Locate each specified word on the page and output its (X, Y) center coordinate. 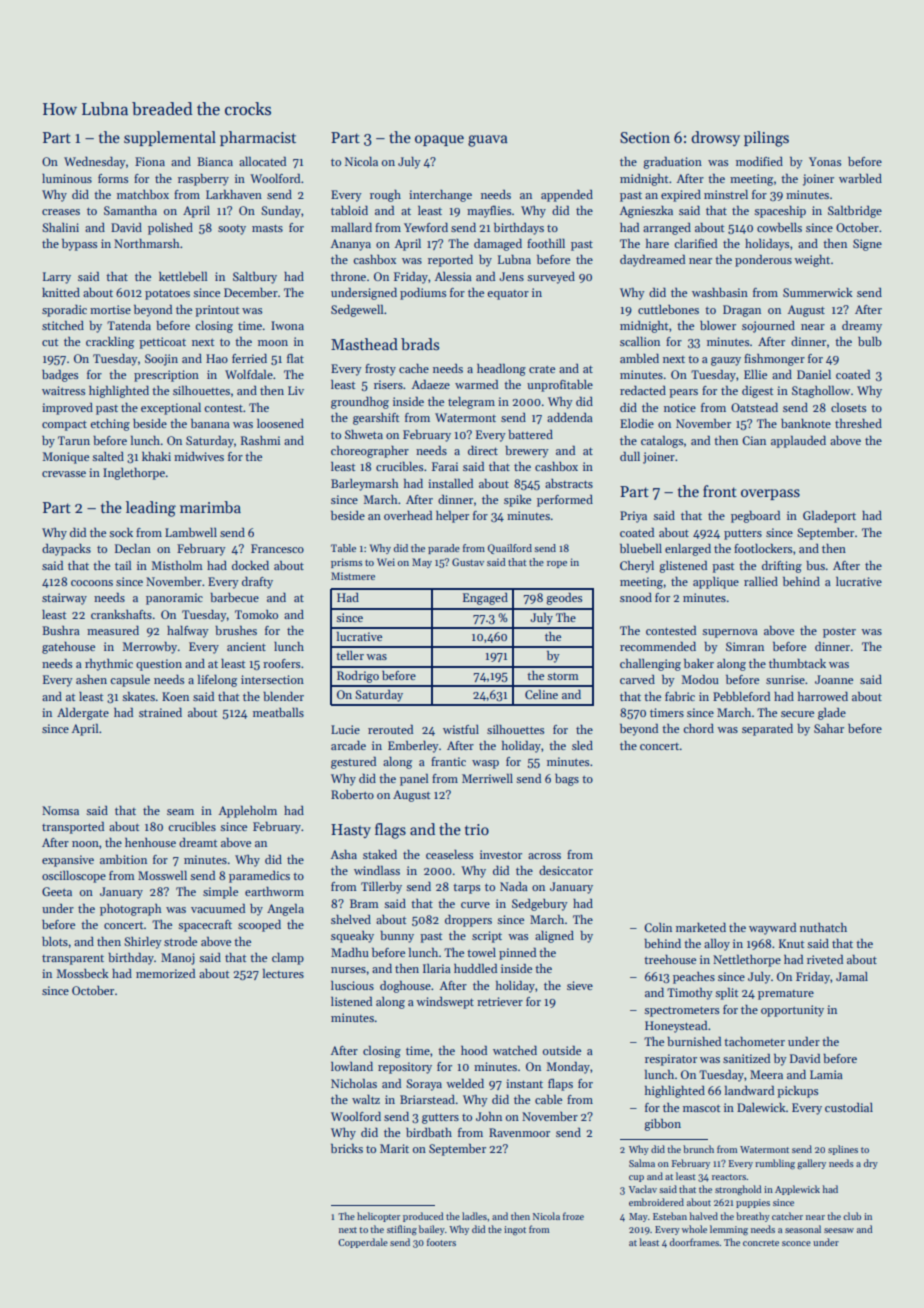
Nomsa (60, 810)
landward (749, 1090)
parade (444, 549)
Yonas (825, 161)
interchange (440, 196)
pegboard (755, 516)
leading (151, 509)
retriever (500, 1001)
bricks (347, 1148)
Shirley (143, 943)
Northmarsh (147, 243)
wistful (461, 729)
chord (699, 728)
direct (483, 450)
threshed (858, 423)
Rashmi (260, 440)
